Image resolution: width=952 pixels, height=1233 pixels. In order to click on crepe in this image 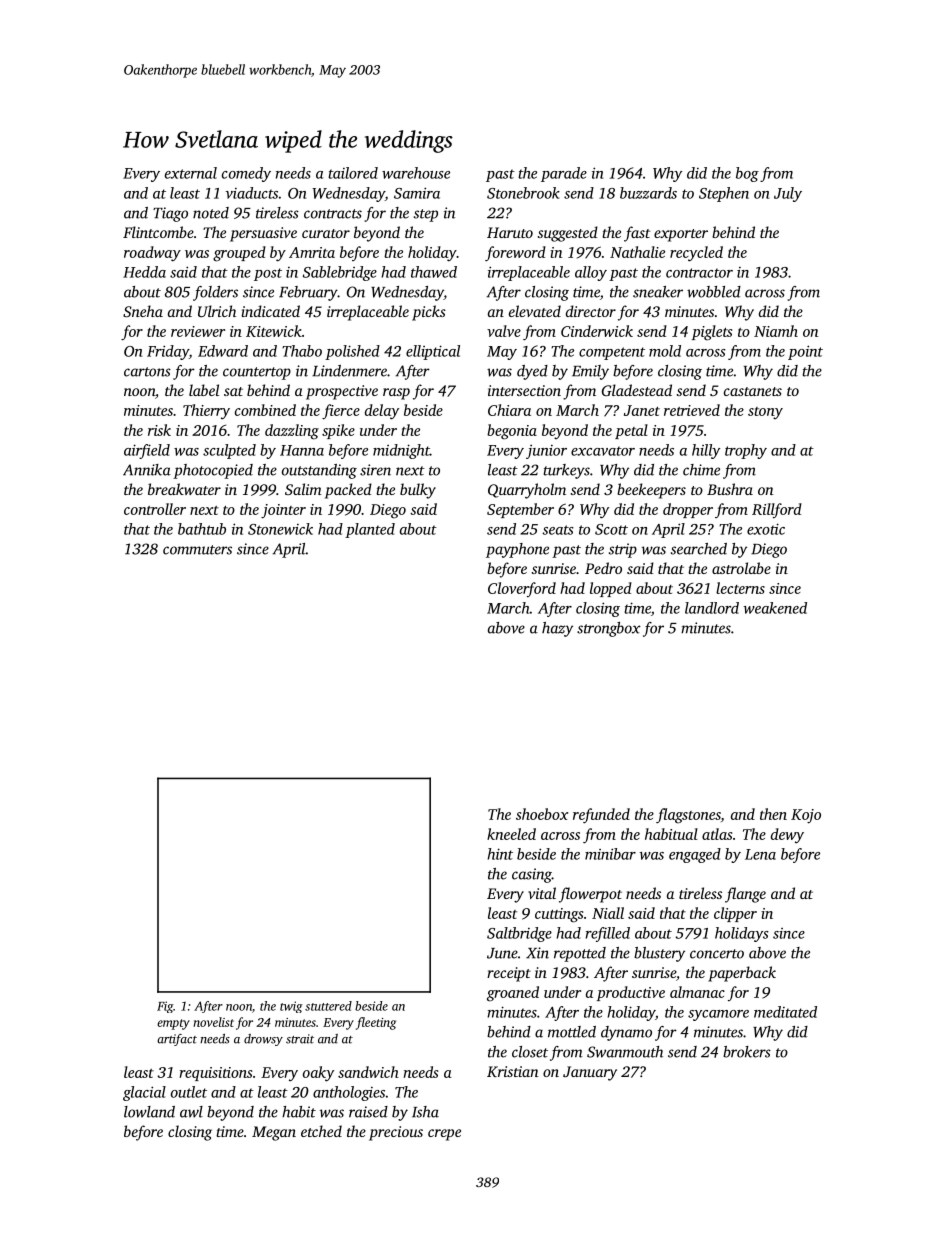, I will do `click(444, 1135)`.
